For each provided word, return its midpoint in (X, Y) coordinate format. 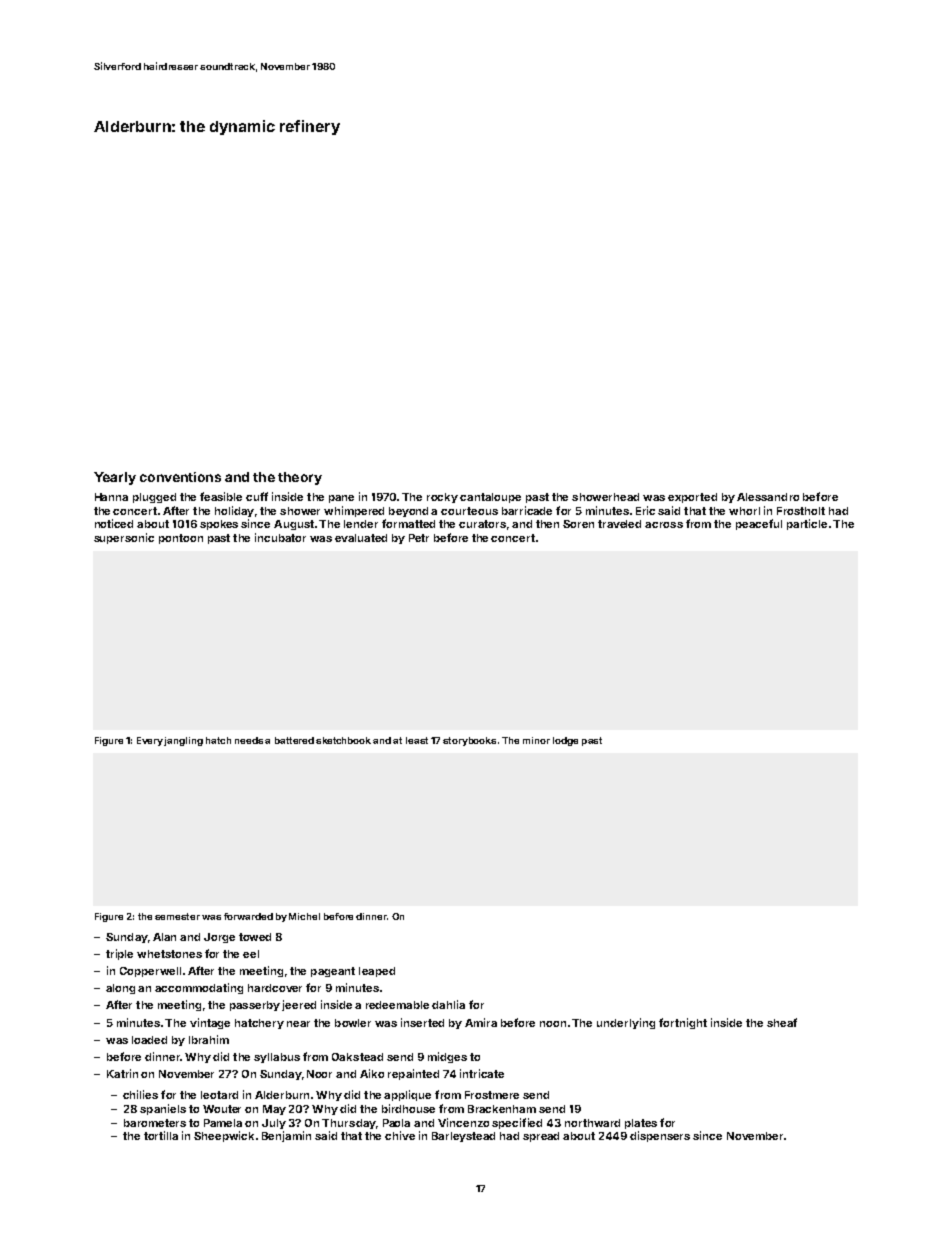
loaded (149, 1040)
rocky (442, 498)
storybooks (469, 741)
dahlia (448, 1004)
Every (150, 741)
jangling (183, 741)
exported (692, 498)
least (417, 740)
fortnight (683, 1023)
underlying (626, 1023)
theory (300, 478)
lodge (565, 741)
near (298, 1024)
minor (536, 740)
